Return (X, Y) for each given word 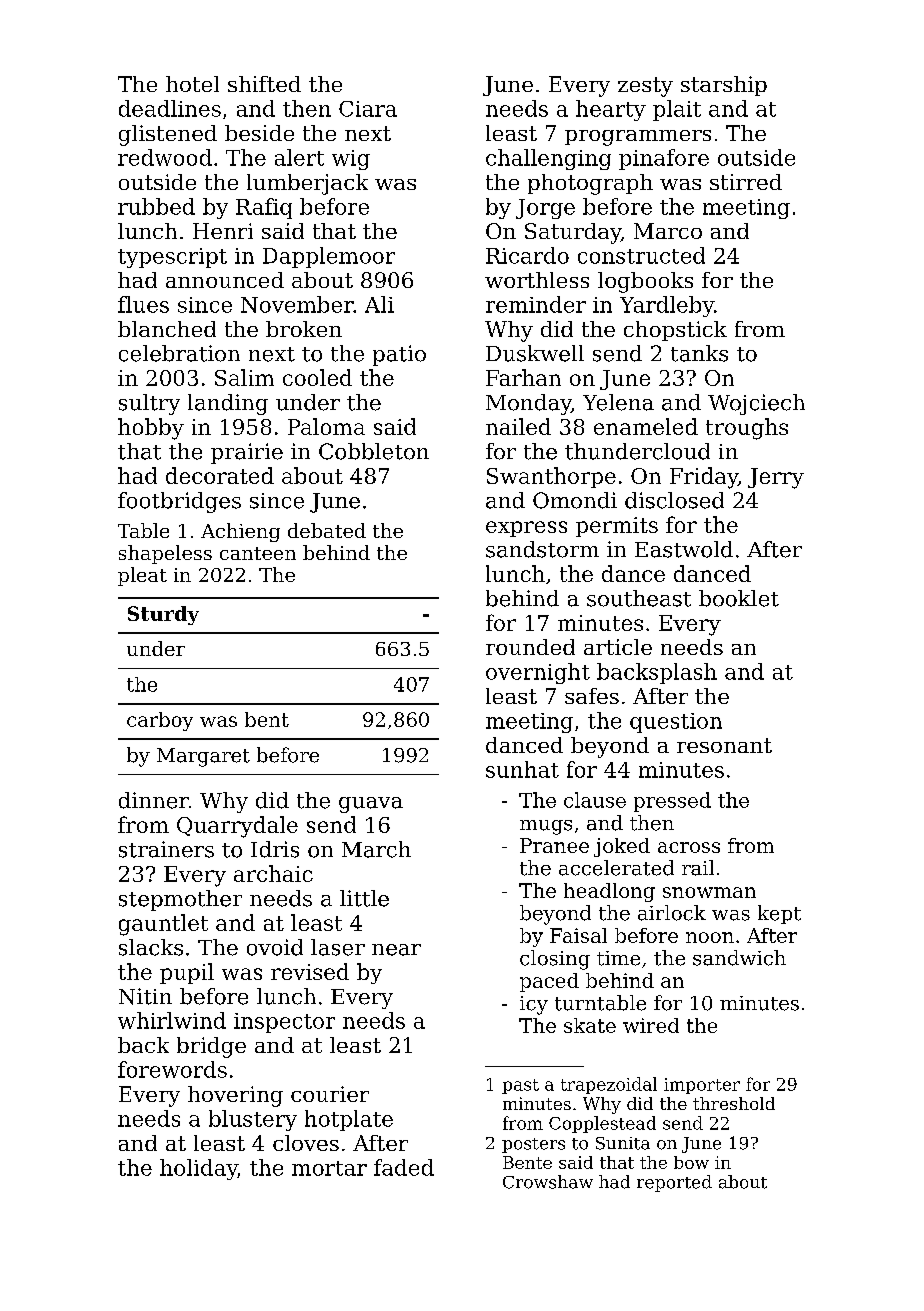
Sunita (623, 1143)
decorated (220, 475)
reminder (536, 304)
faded (404, 1167)
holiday (199, 1169)
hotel (192, 84)
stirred (746, 182)
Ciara (368, 109)
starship (724, 86)
